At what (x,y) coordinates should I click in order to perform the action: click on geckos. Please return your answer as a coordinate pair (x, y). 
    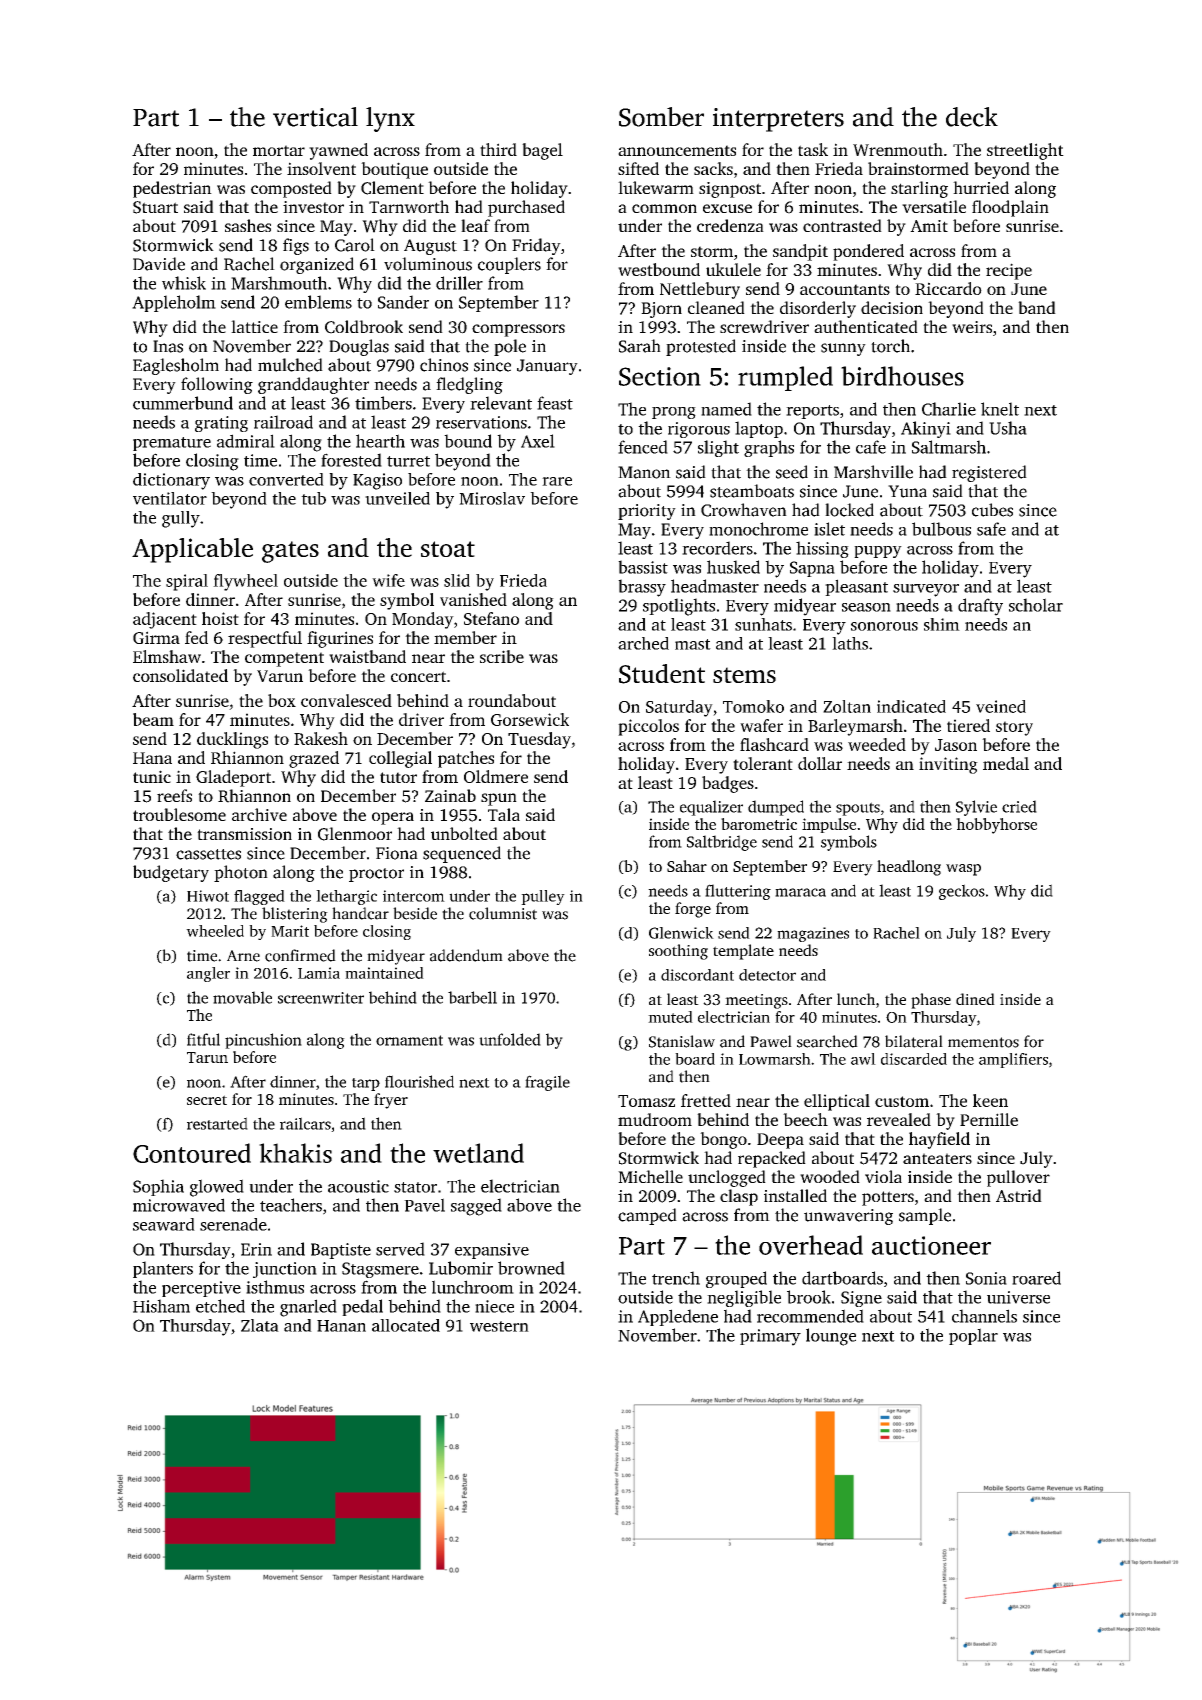
    Looking at the image, I should click on (962, 892).
